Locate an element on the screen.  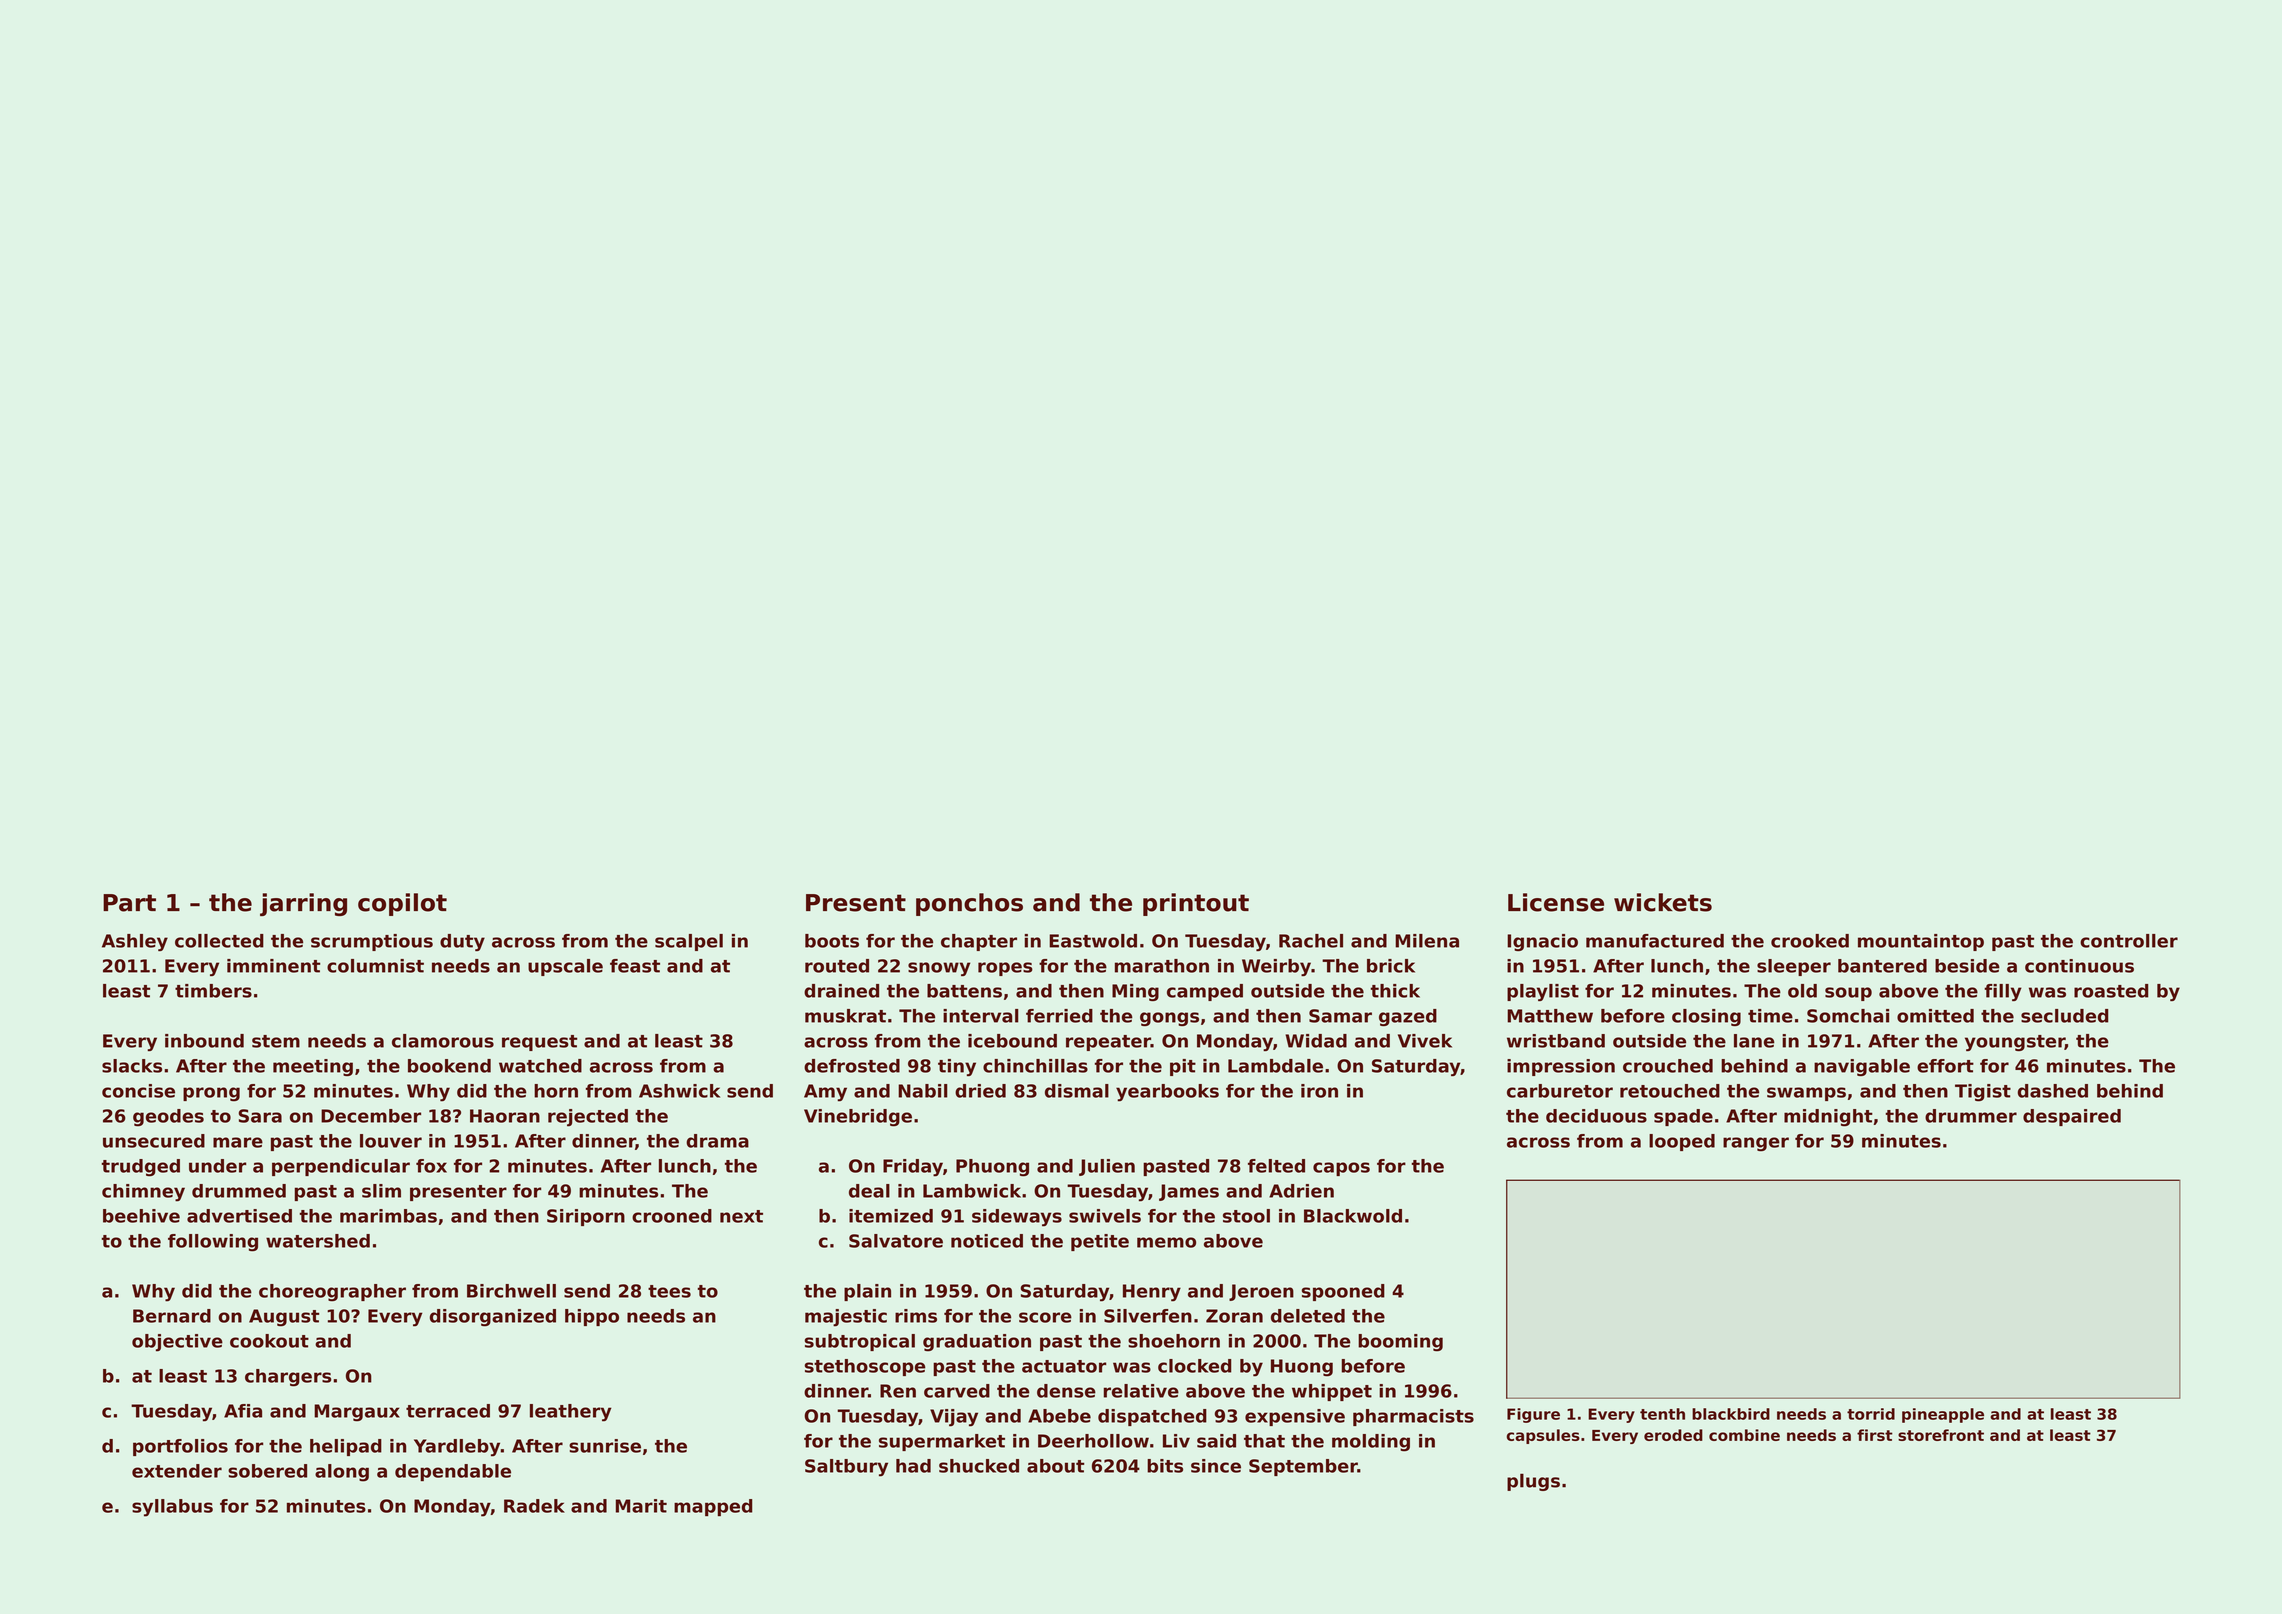
advertised is located at coordinates (239, 1216).
